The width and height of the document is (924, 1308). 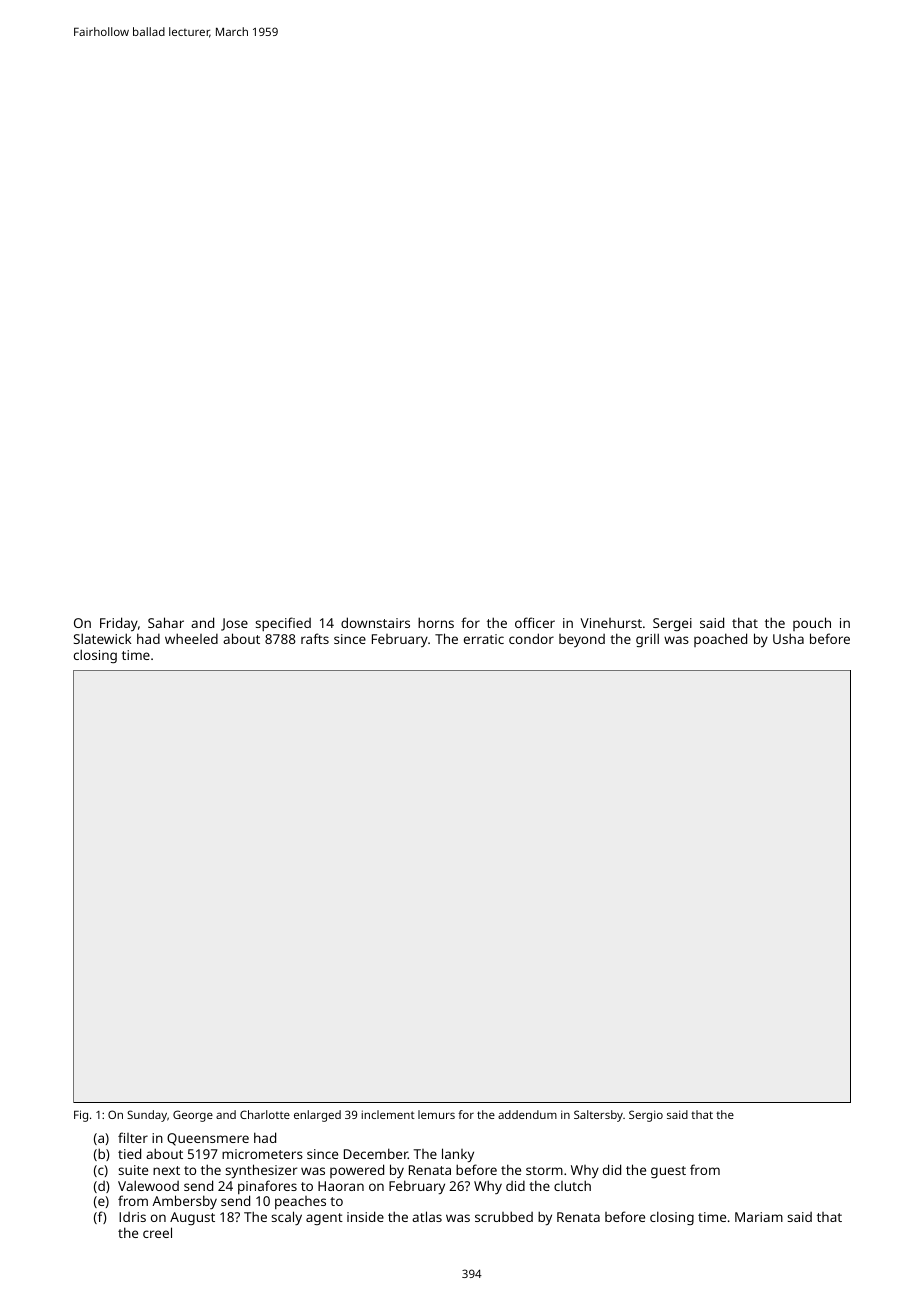 I want to click on creel, so click(x=157, y=1232).
